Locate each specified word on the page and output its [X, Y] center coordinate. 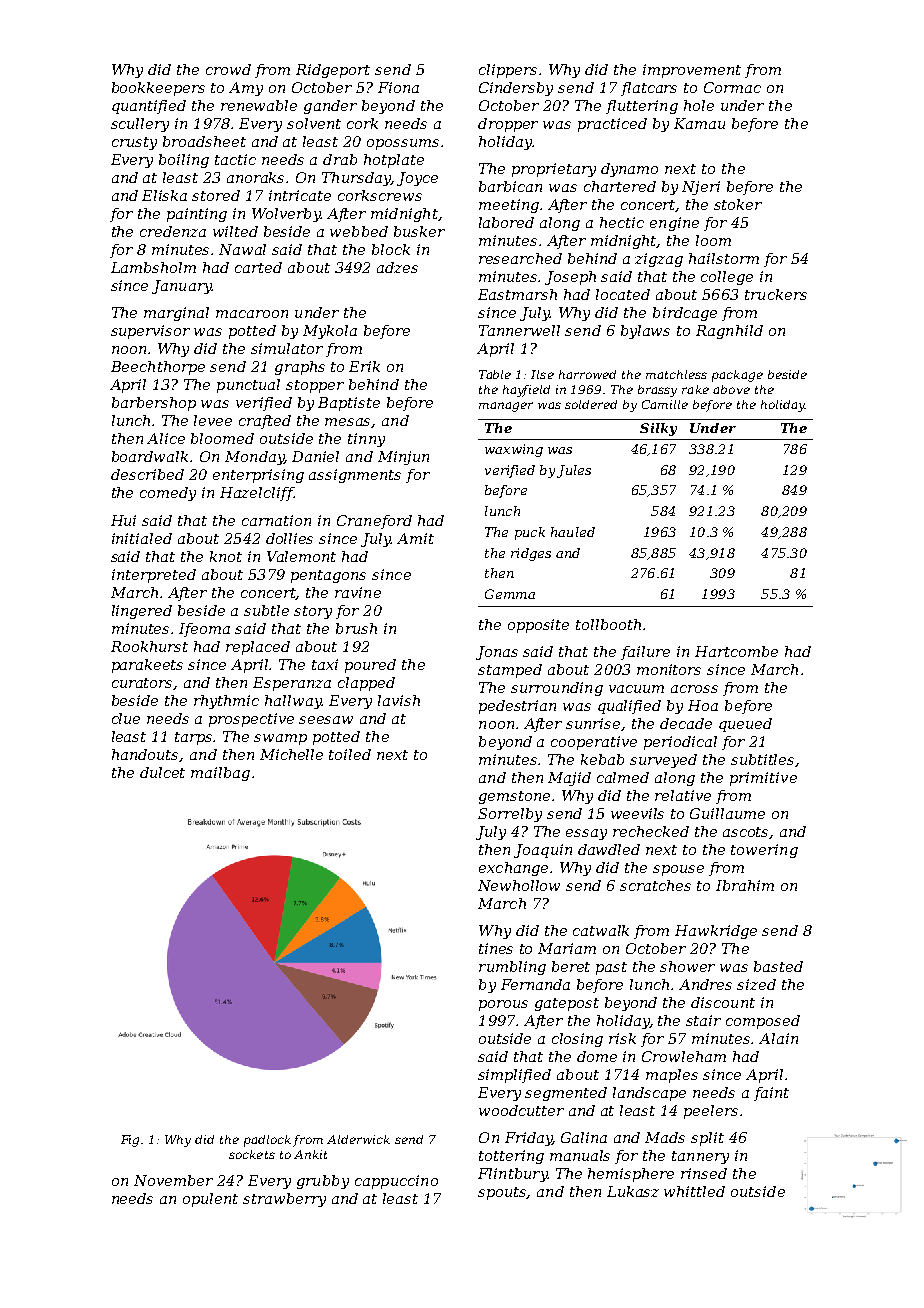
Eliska [164, 195]
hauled [573, 532]
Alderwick [358, 1139]
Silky [658, 429]
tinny [366, 440]
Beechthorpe [158, 368]
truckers [776, 294]
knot [226, 556]
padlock [267, 1141]
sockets [252, 1154]
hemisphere [631, 1175]
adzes [397, 267]
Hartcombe [736, 651]
